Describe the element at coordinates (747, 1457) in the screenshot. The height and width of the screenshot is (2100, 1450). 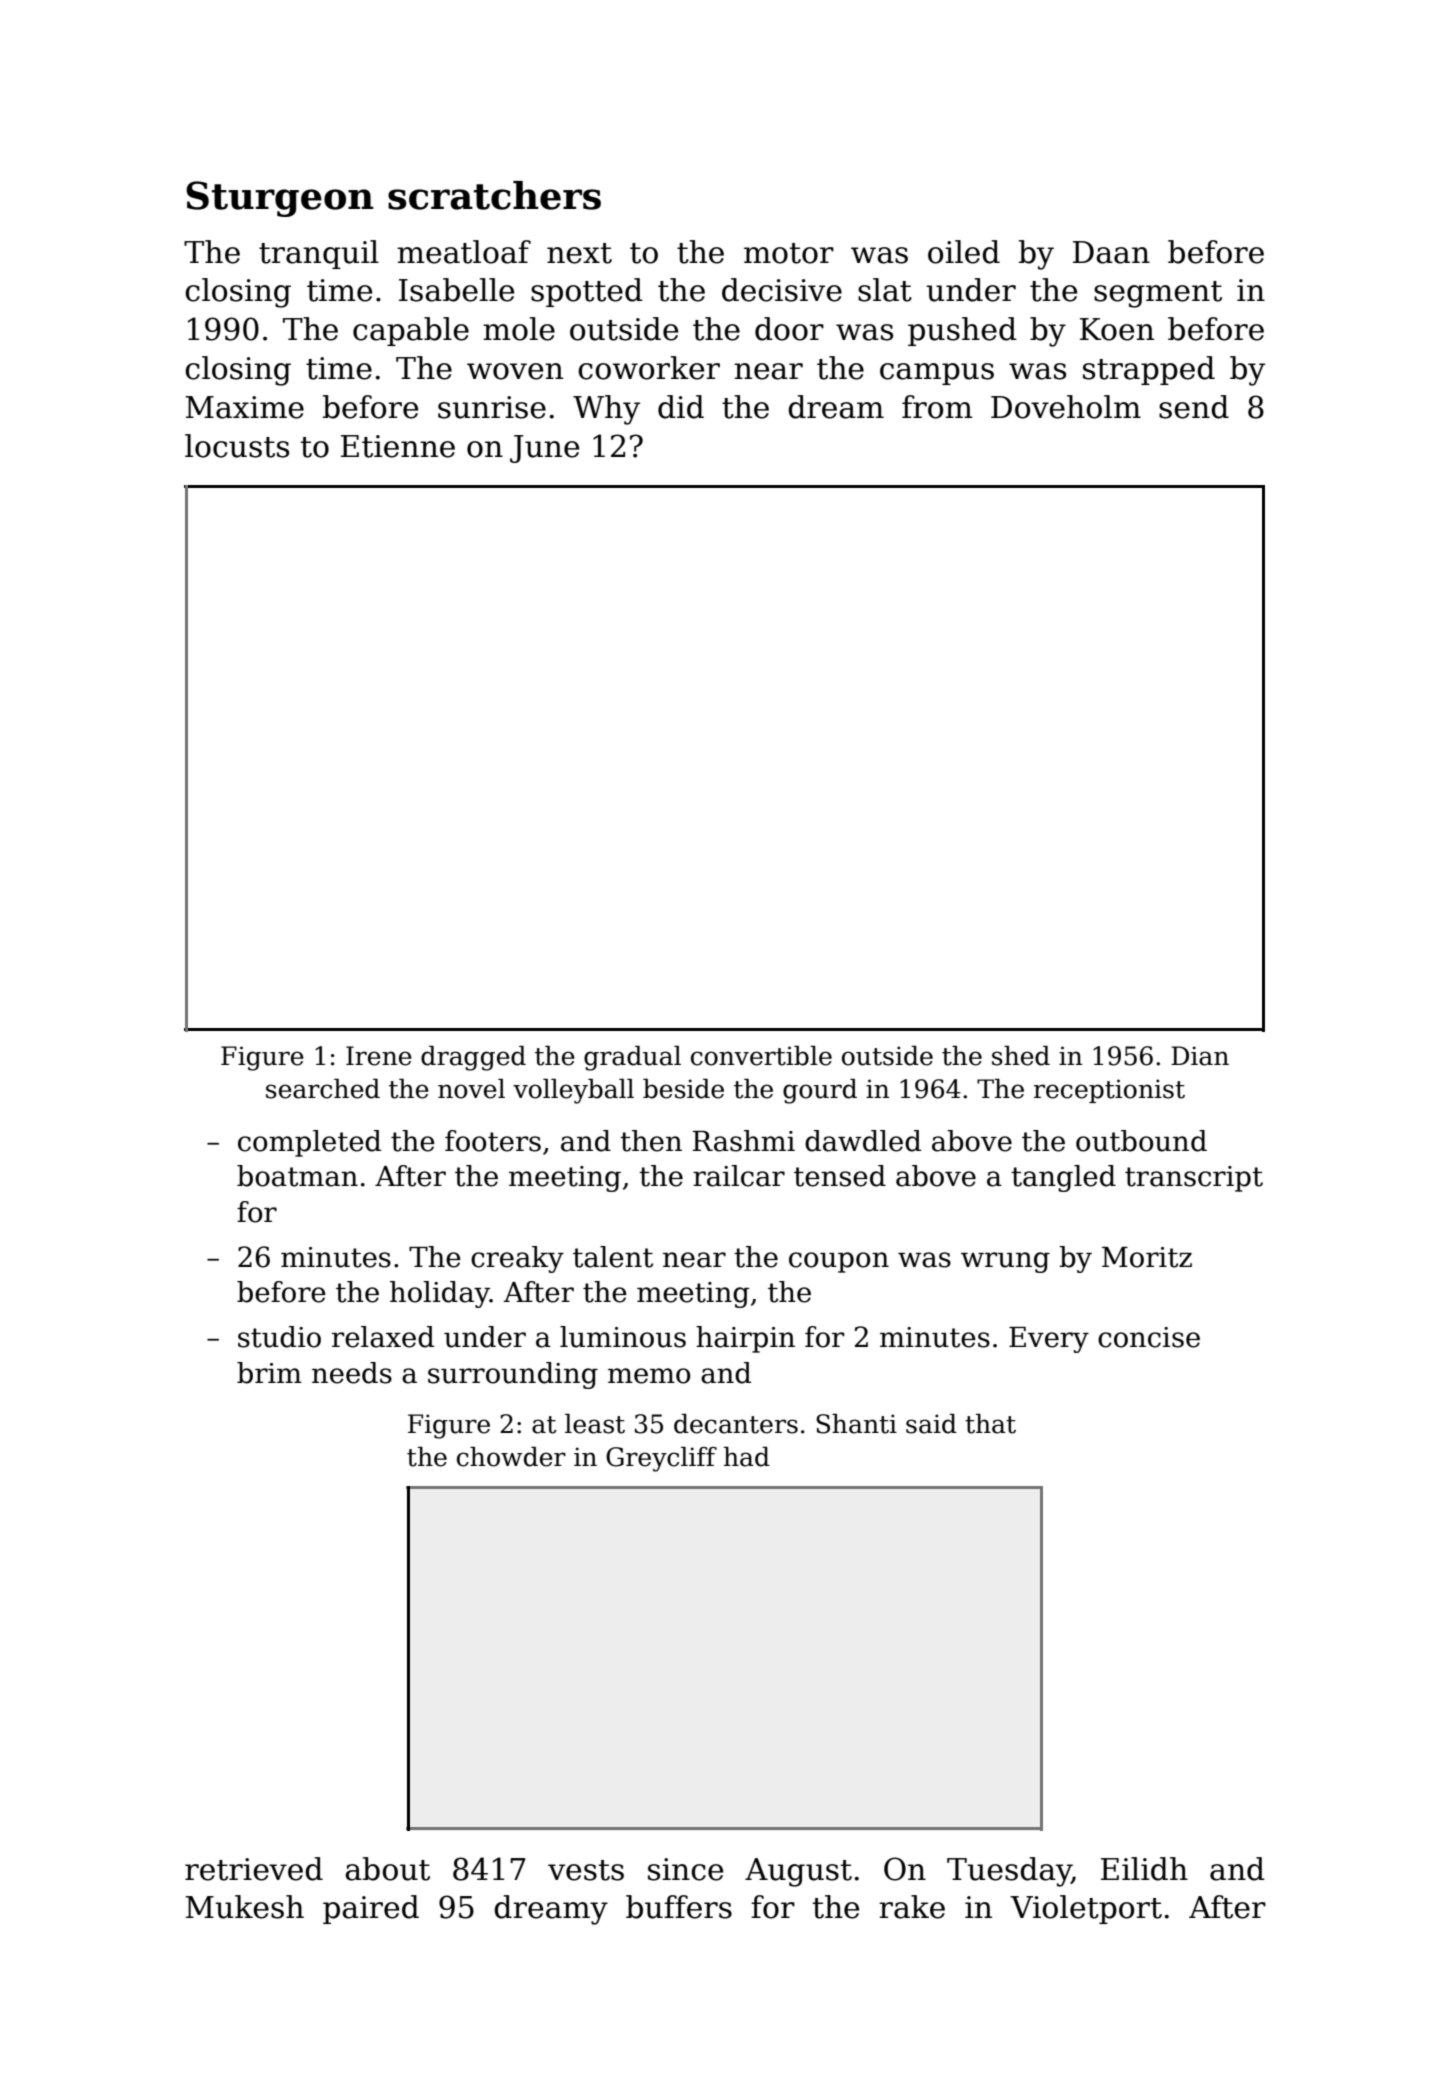
I see `had` at that location.
